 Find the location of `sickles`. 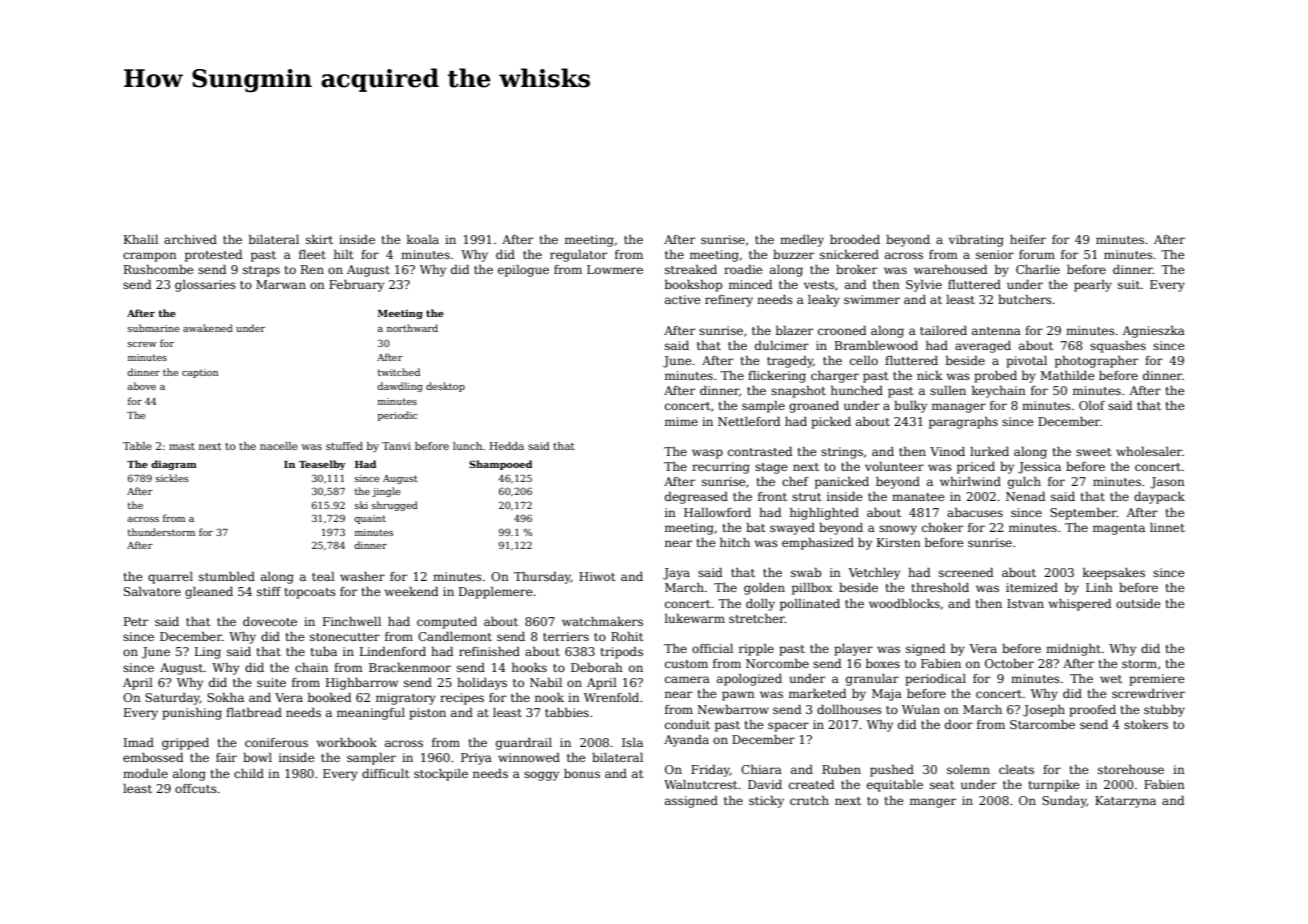

sickles is located at coordinates (172, 478).
